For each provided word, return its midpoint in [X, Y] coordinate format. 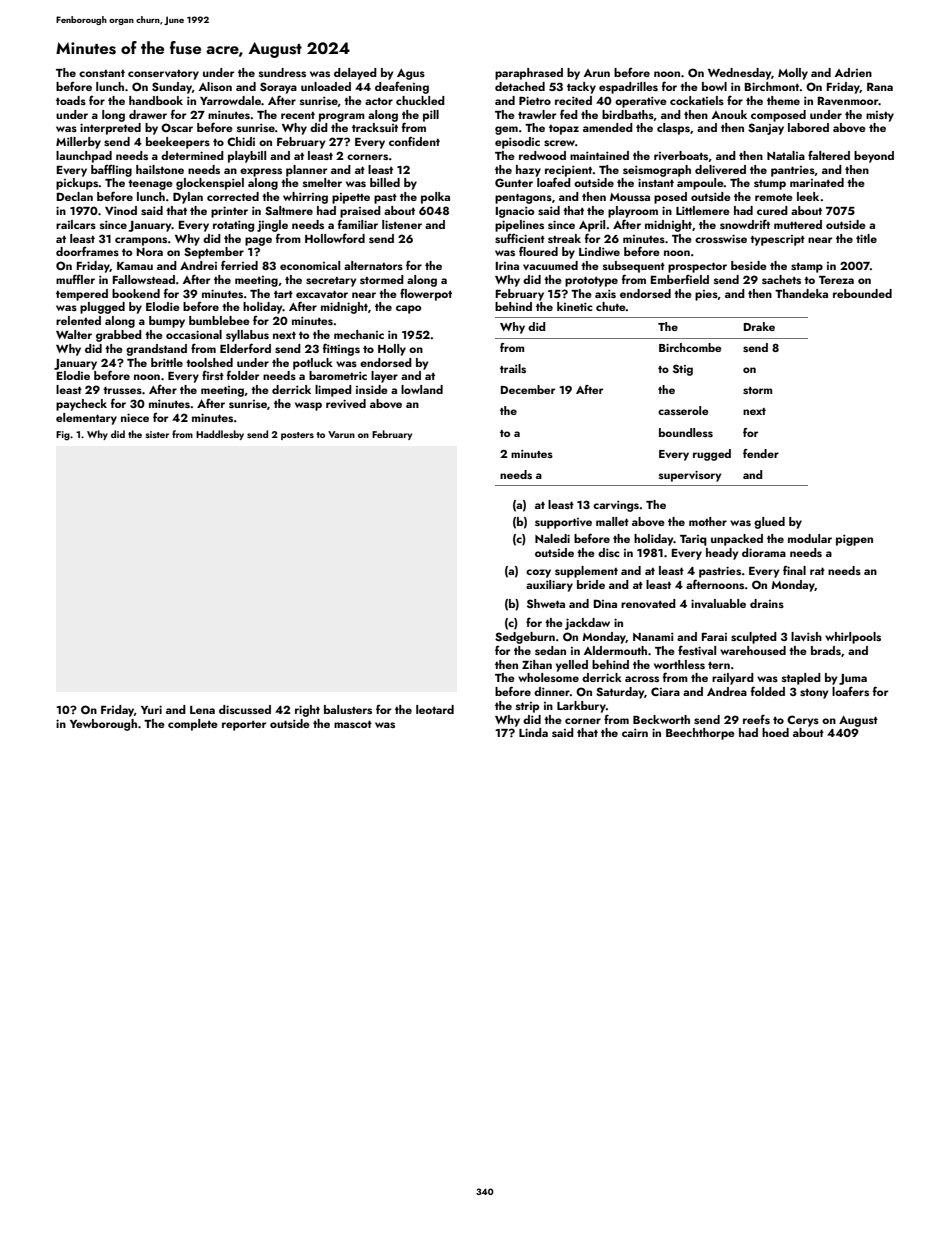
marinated [817, 182]
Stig [683, 370]
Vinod [121, 210]
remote [774, 197]
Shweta [546, 603]
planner [306, 171]
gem [506, 130]
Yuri [151, 709]
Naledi [552, 538]
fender [761, 453]
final [794, 570]
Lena [202, 710]
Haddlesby [220, 435]
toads [71, 100]
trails [513, 368]
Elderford [245, 348]
